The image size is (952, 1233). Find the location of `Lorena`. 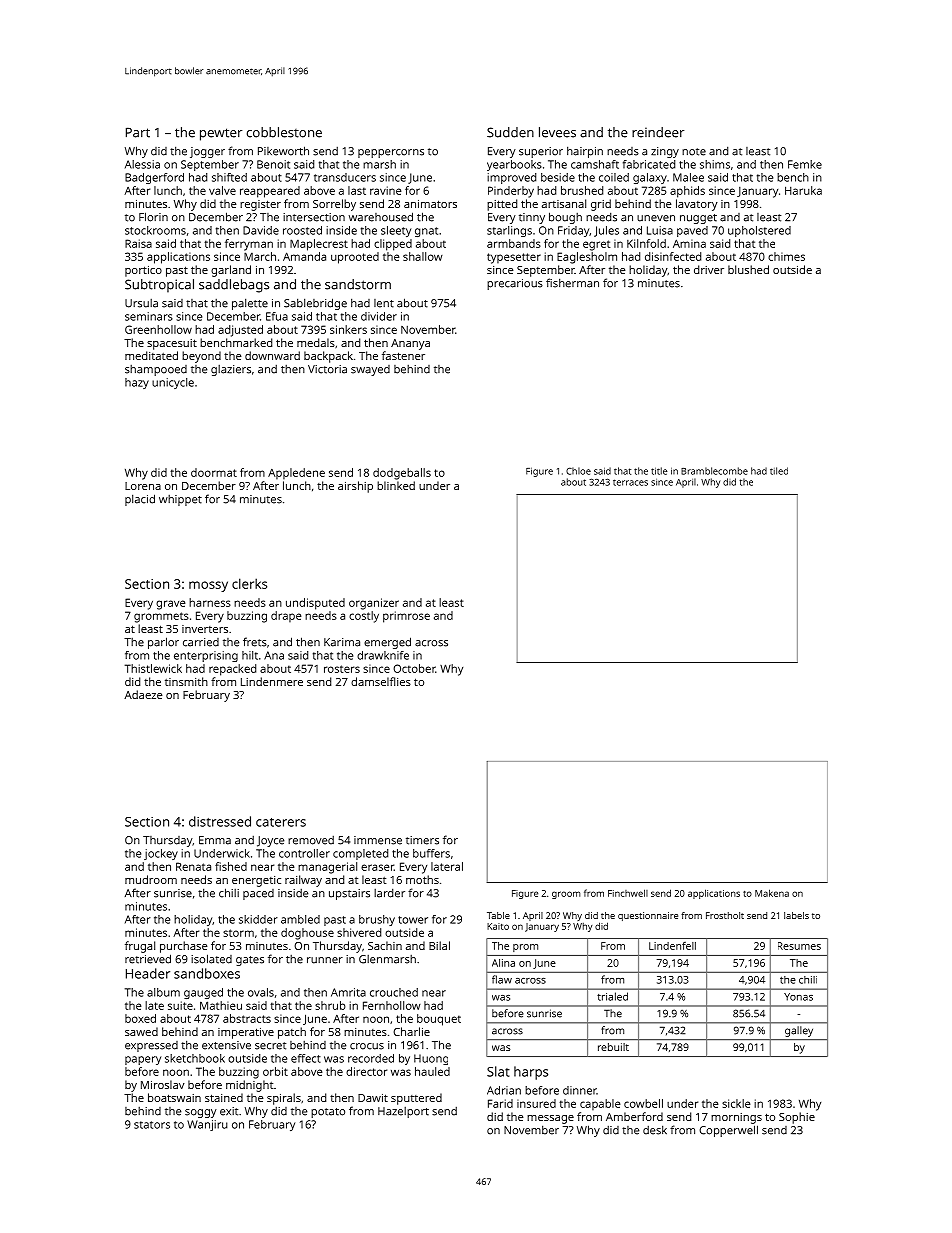

Lorena is located at coordinates (143, 486).
